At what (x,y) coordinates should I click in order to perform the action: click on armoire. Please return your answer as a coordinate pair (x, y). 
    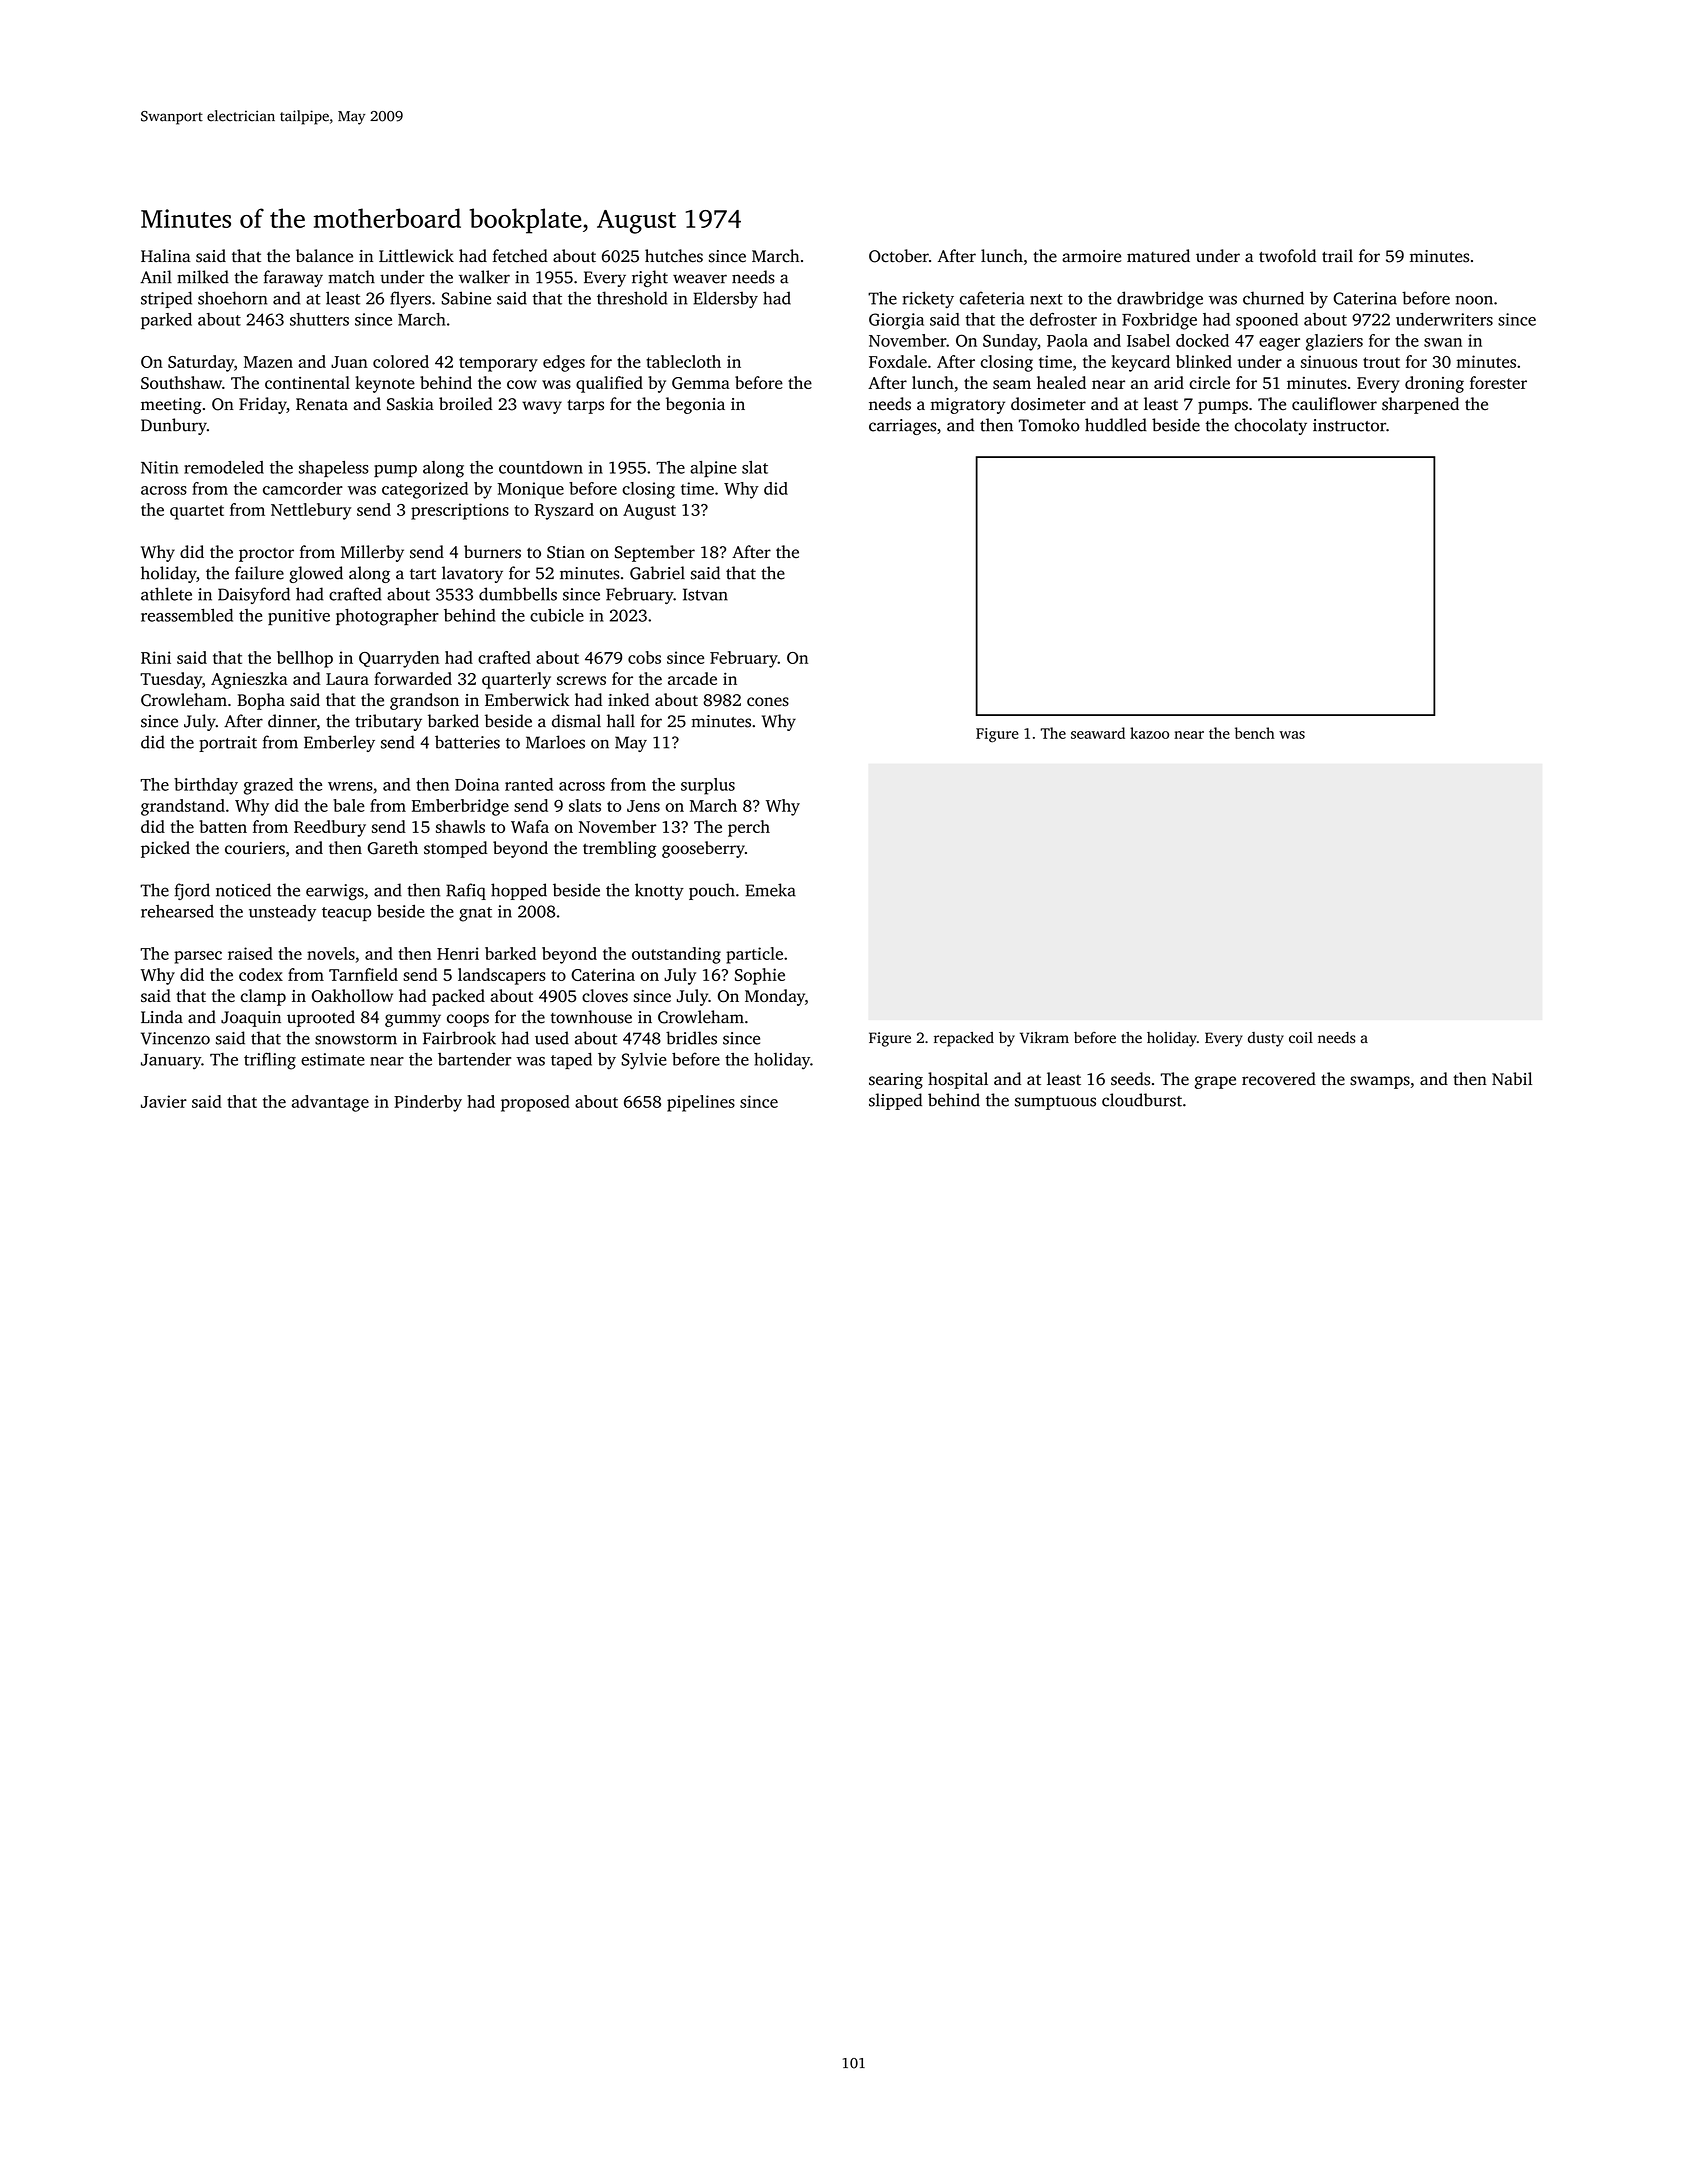
    Looking at the image, I should click on (1091, 256).
